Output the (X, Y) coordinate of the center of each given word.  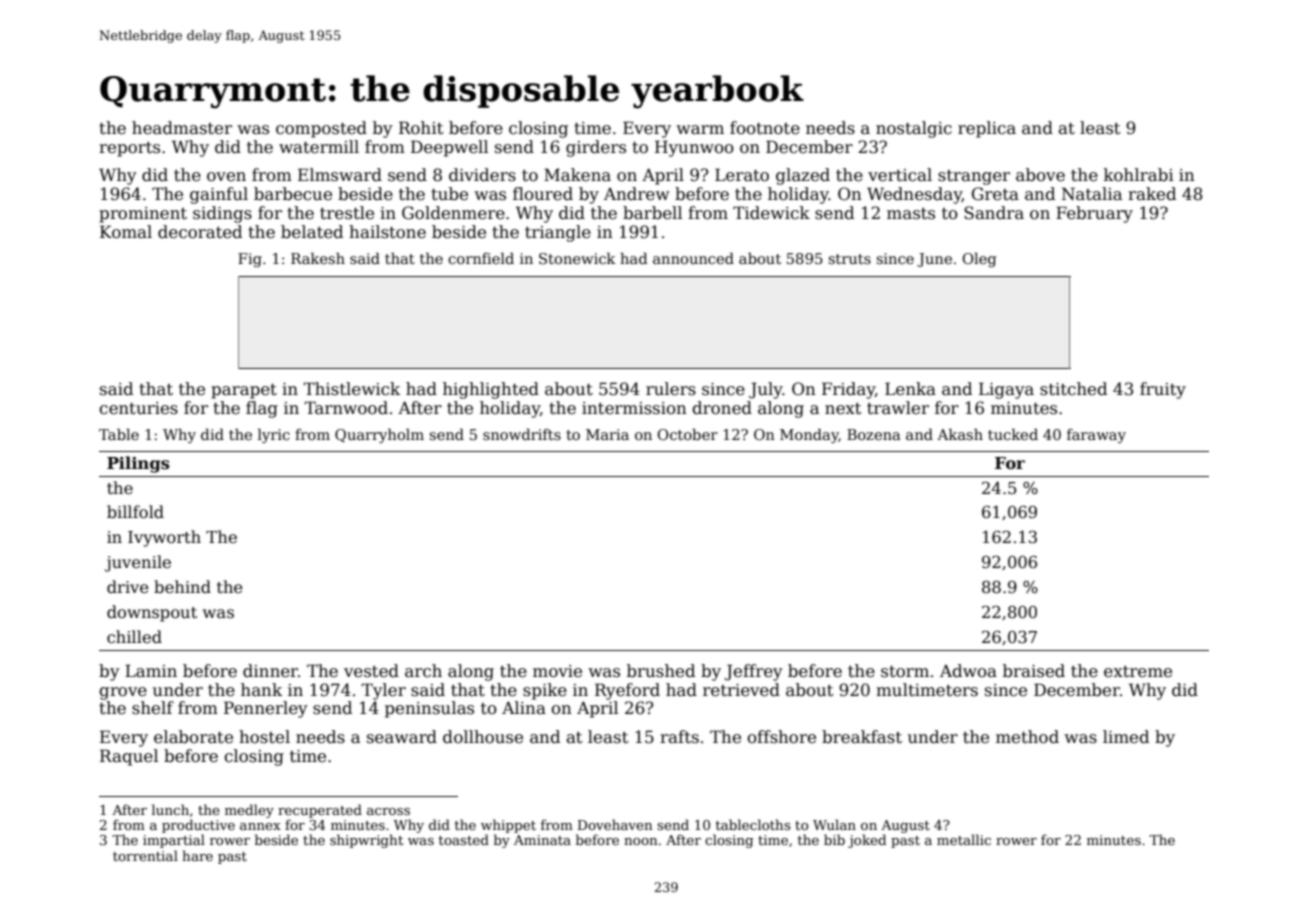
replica (987, 129)
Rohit (421, 128)
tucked (1013, 434)
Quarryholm (379, 435)
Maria (607, 434)
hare (197, 855)
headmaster (182, 128)
